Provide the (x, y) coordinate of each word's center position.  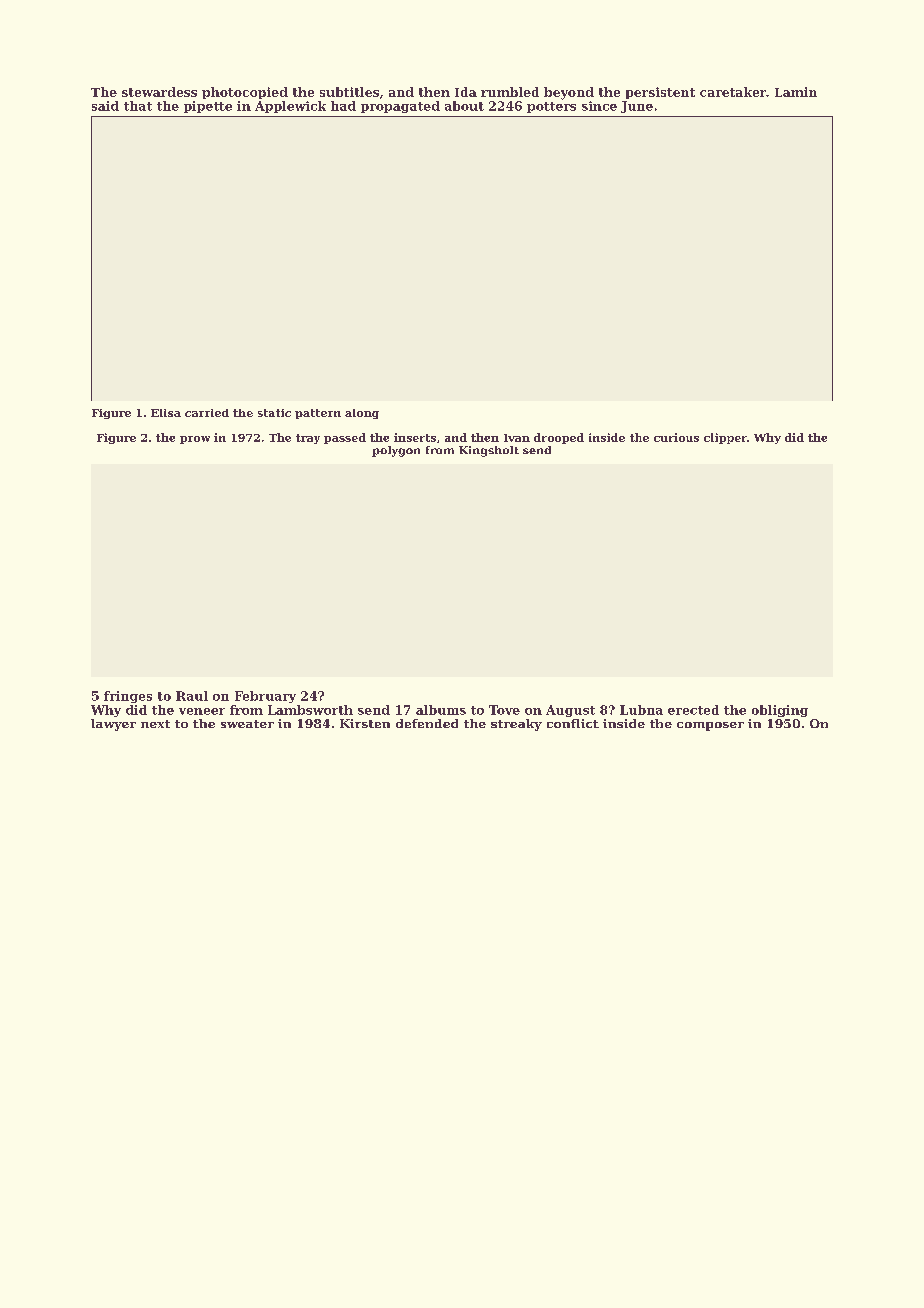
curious (676, 437)
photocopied (245, 93)
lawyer (113, 725)
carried (207, 413)
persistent (660, 93)
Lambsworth (310, 710)
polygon (396, 451)
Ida (466, 92)
